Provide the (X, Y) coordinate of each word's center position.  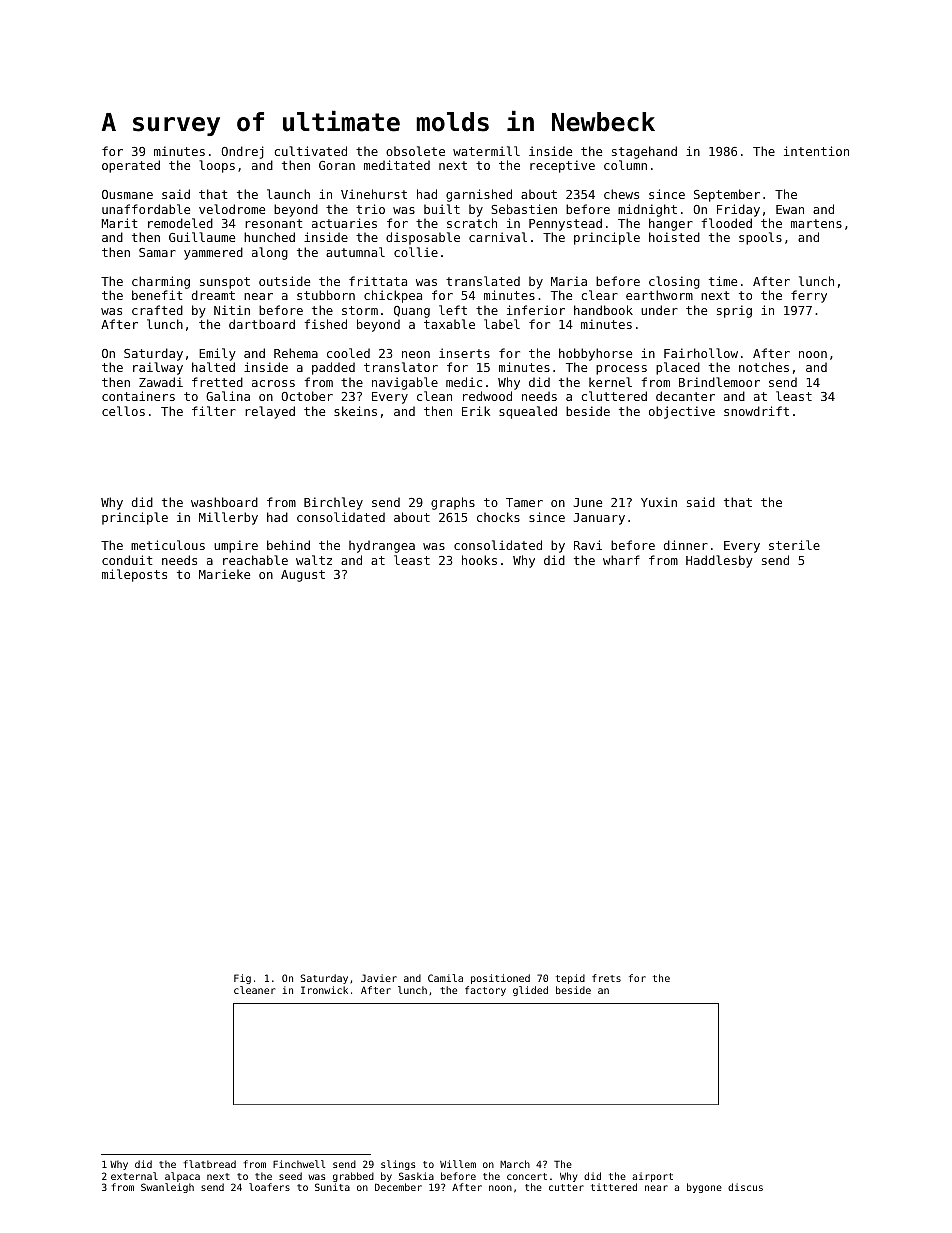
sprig (734, 311)
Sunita (332, 1187)
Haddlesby (719, 561)
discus (745, 1187)
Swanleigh (167, 1188)
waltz (314, 560)
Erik (476, 411)
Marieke (224, 574)
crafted (157, 310)
